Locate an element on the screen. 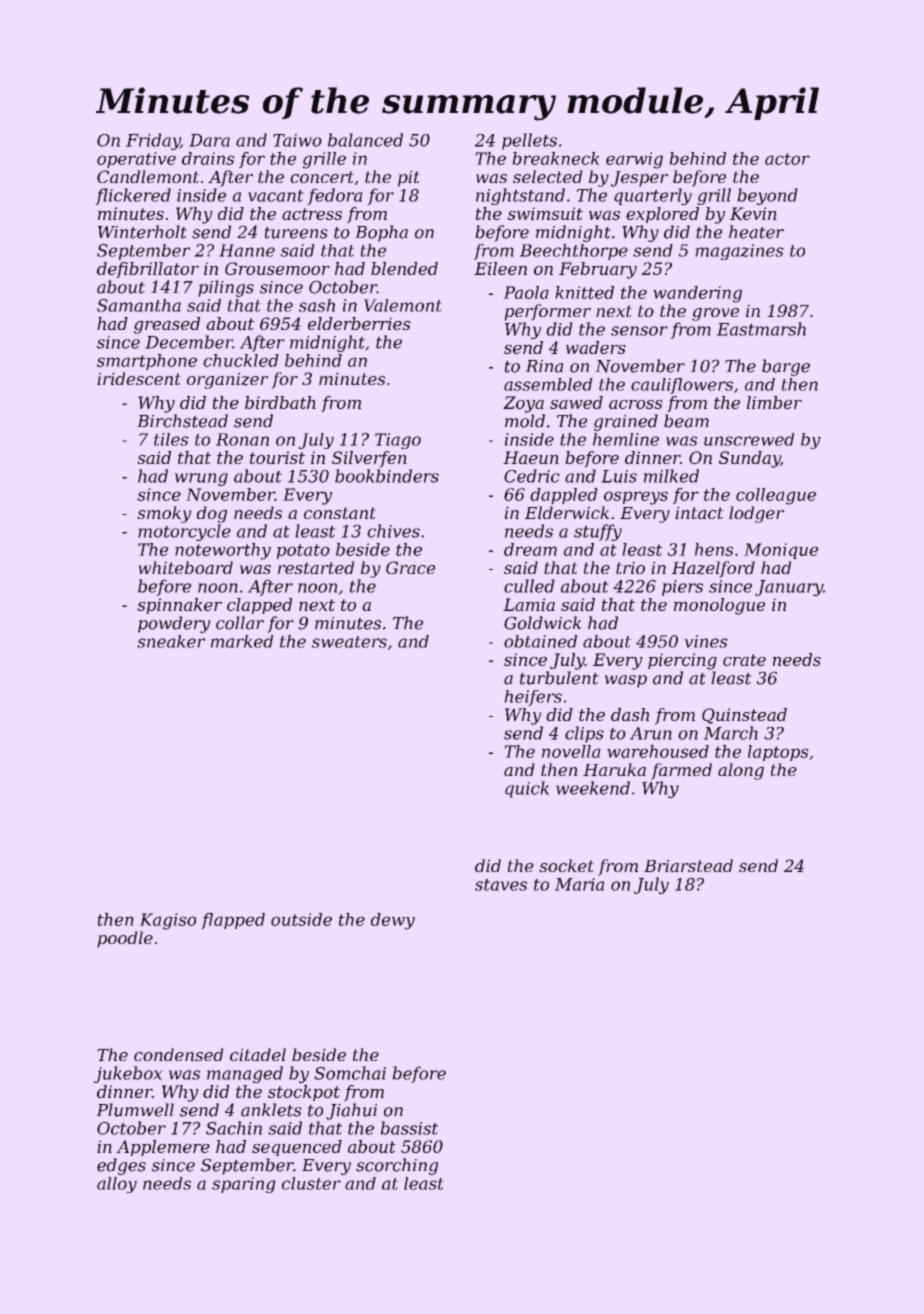 This screenshot has width=924, height=1314. birdbath is located at coordinates (280, 402).
